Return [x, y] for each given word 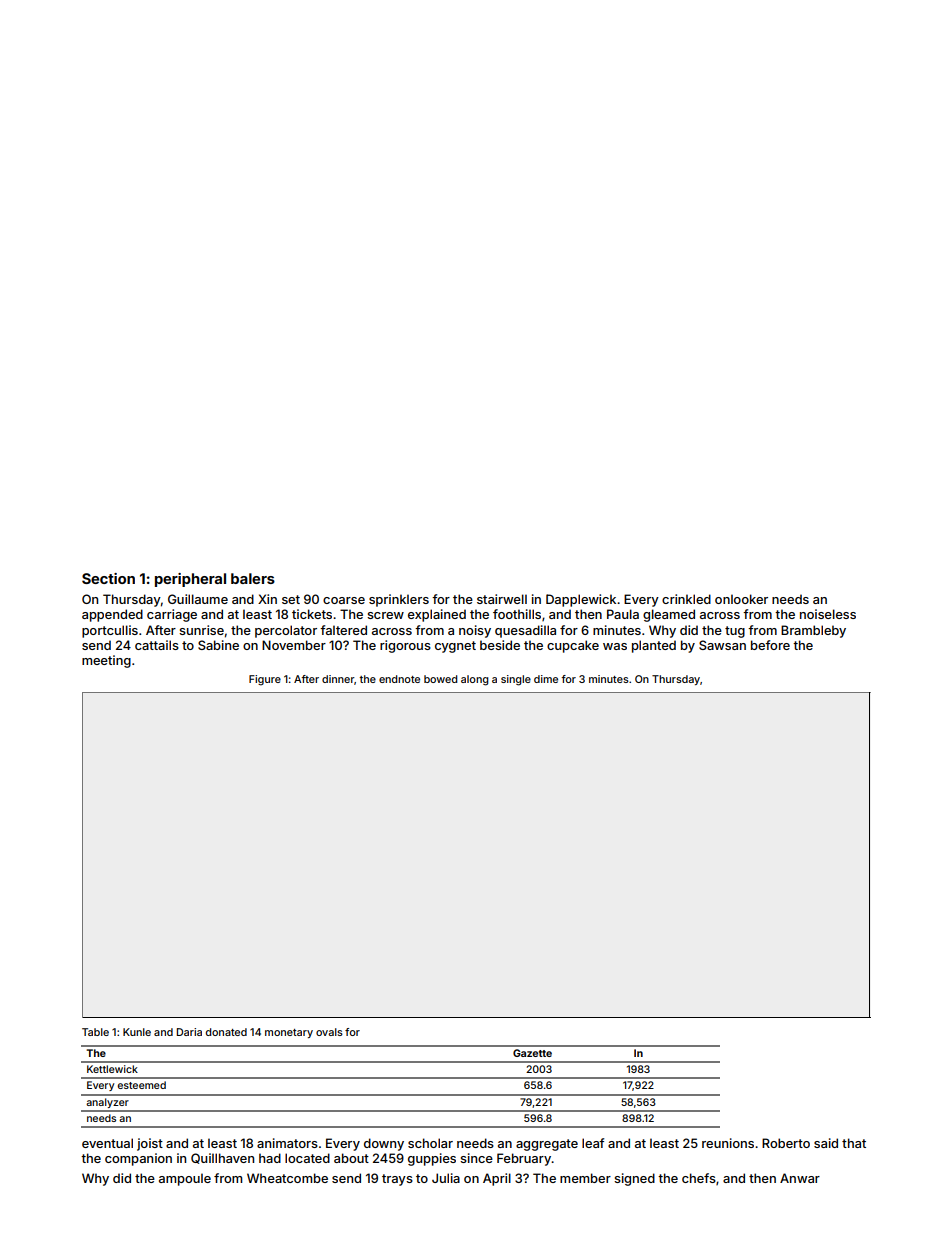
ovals [329, 1032]
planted [654, 646]
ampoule [185, 1179]
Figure [265, 680]
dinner [338, 679]
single [516, 680]
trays [397, 1180]
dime [546, 679]
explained [437, 615]
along [475, 680]
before [770, 645]
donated [226, 1032]
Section [108, 578]
